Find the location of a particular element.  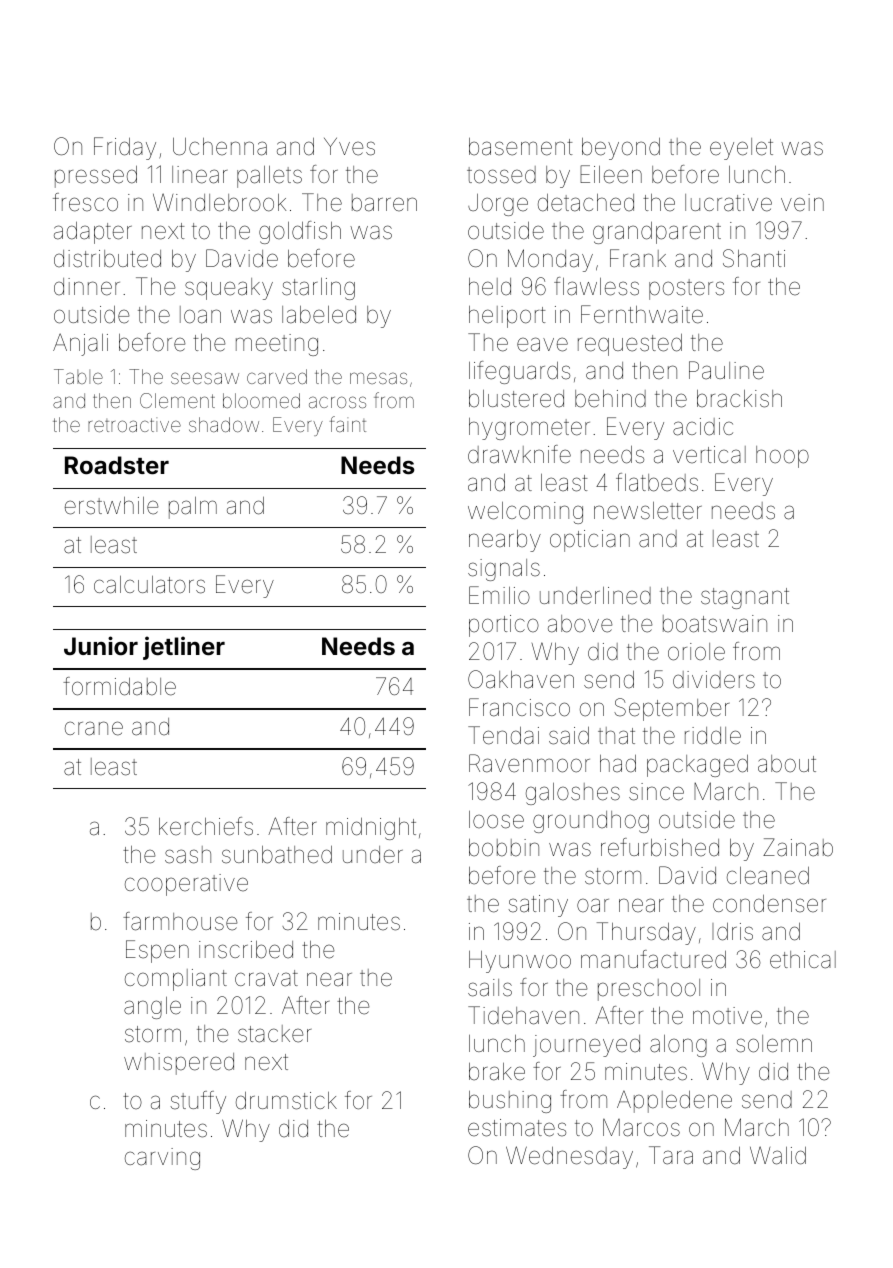

eave is located at coordinates (542, 344).
